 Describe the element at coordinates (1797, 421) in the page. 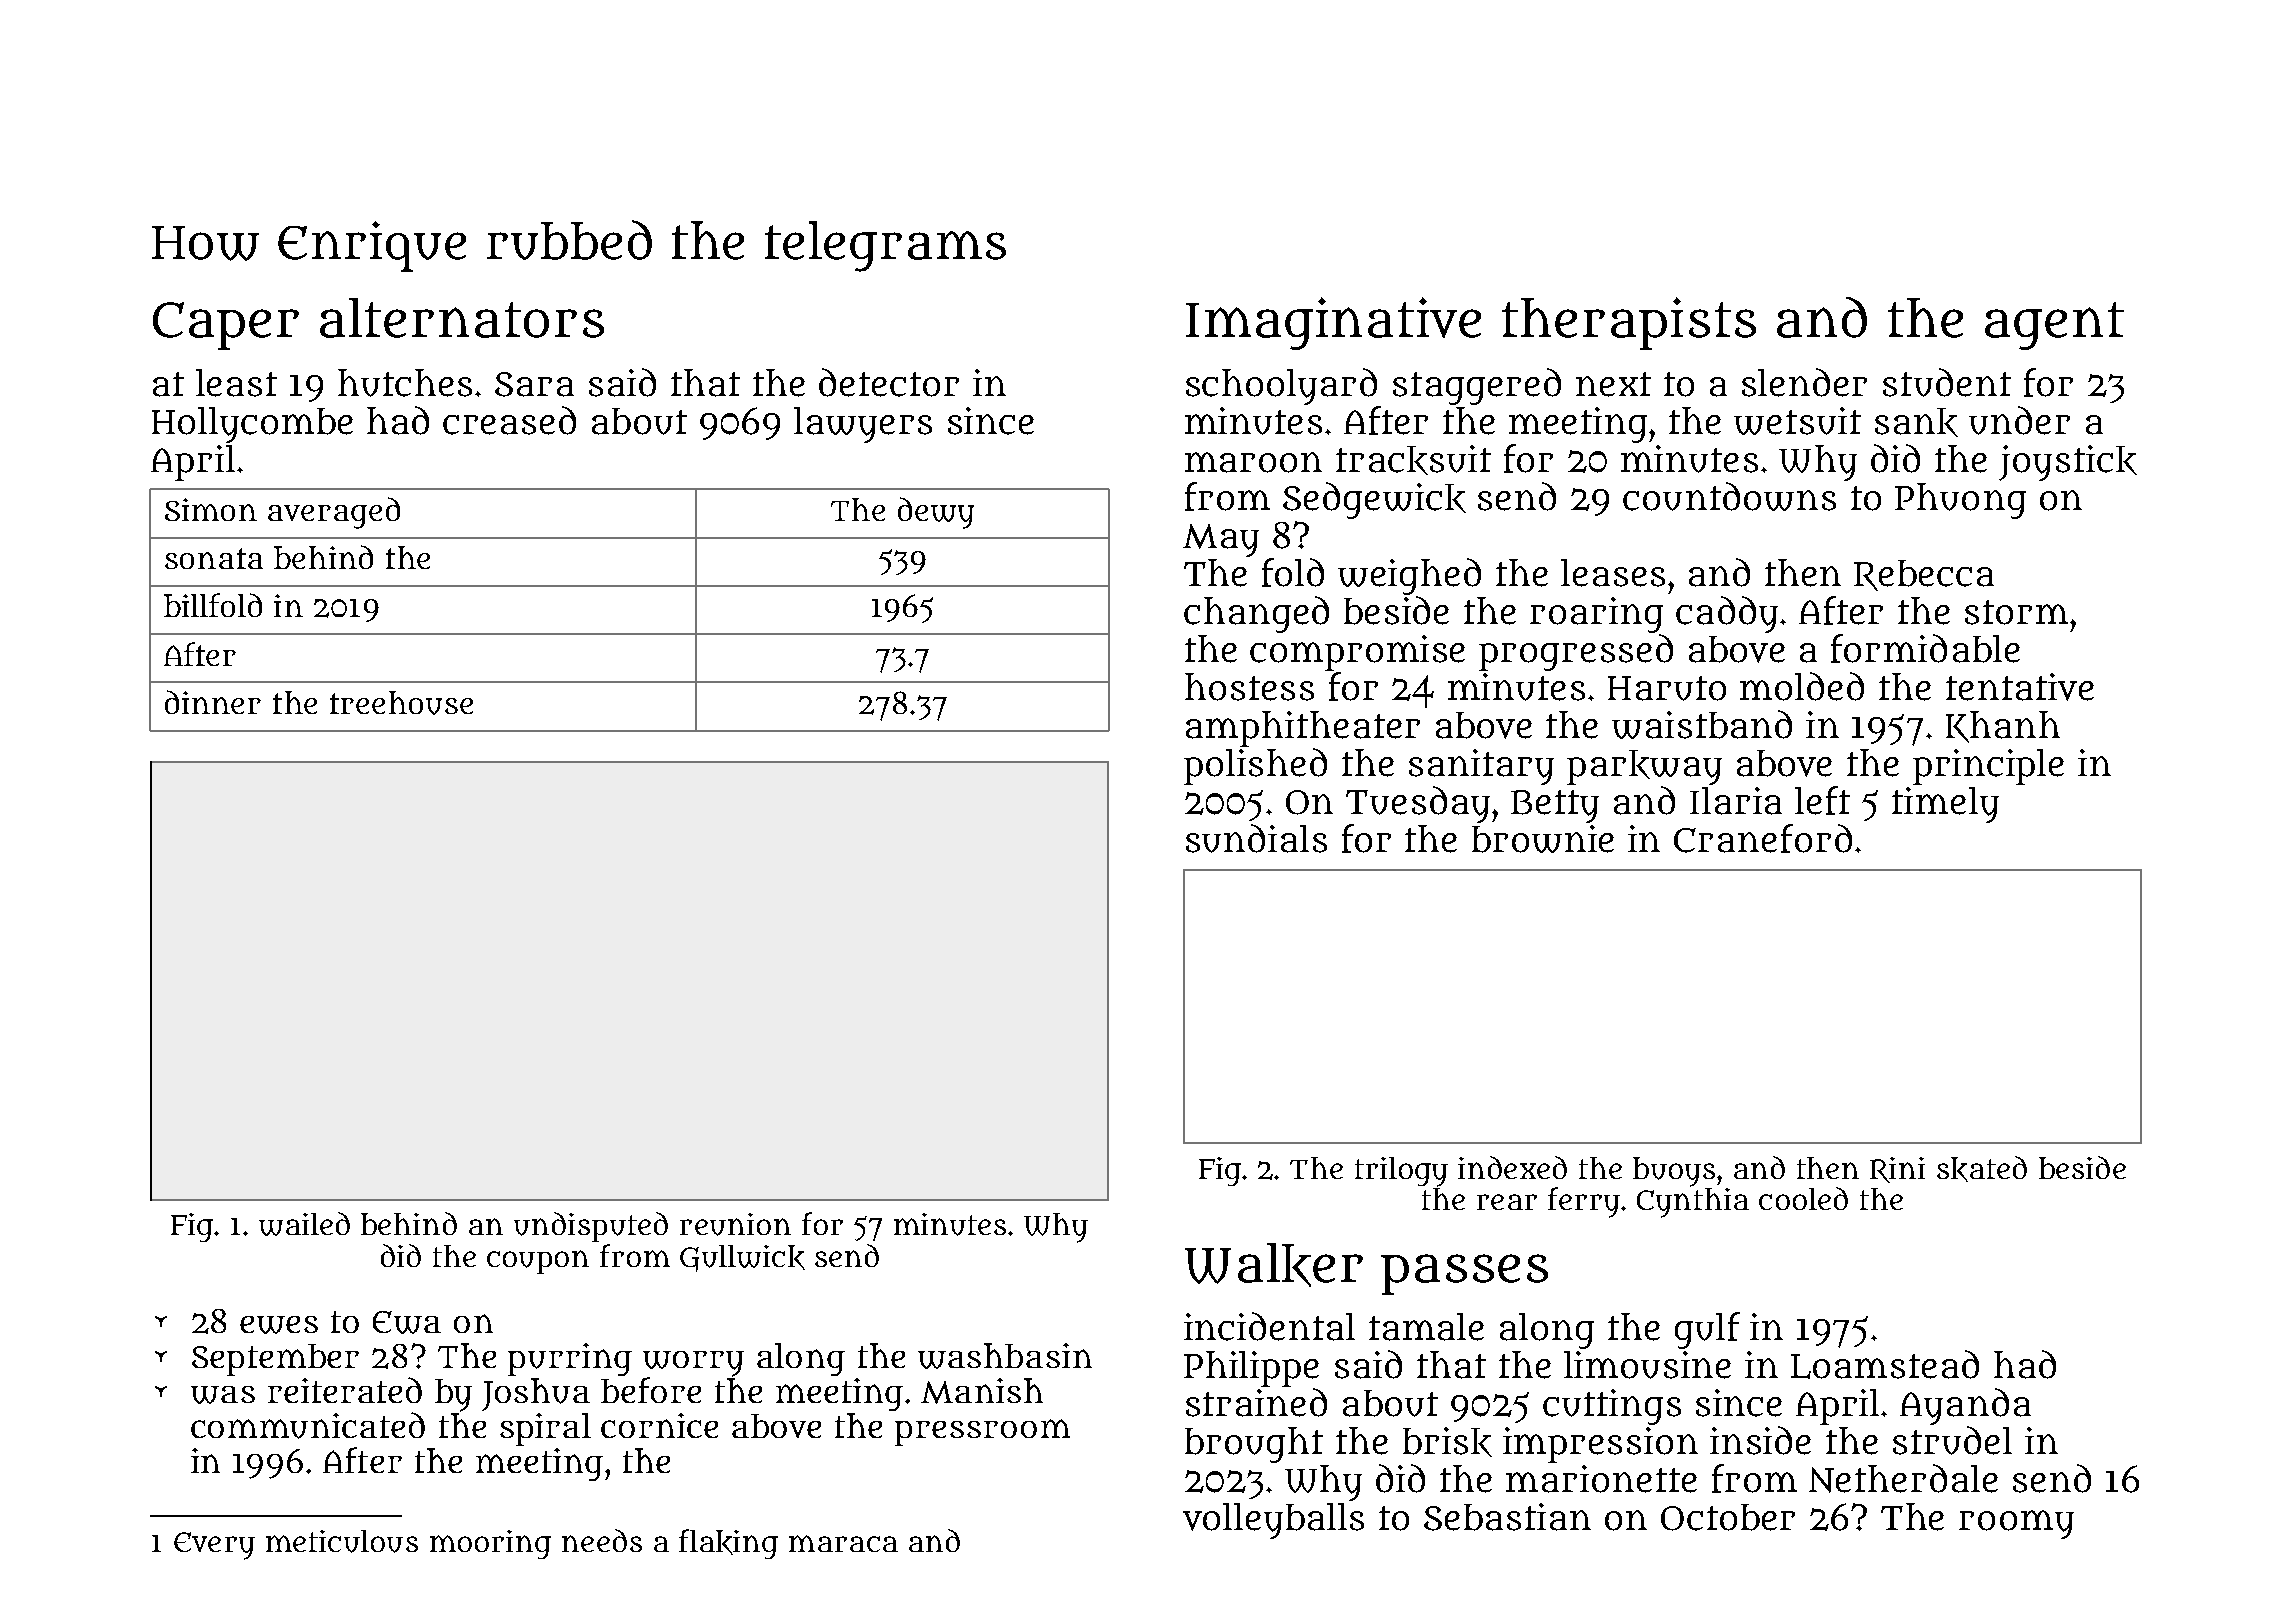

I see `wetsuit` at that location.
